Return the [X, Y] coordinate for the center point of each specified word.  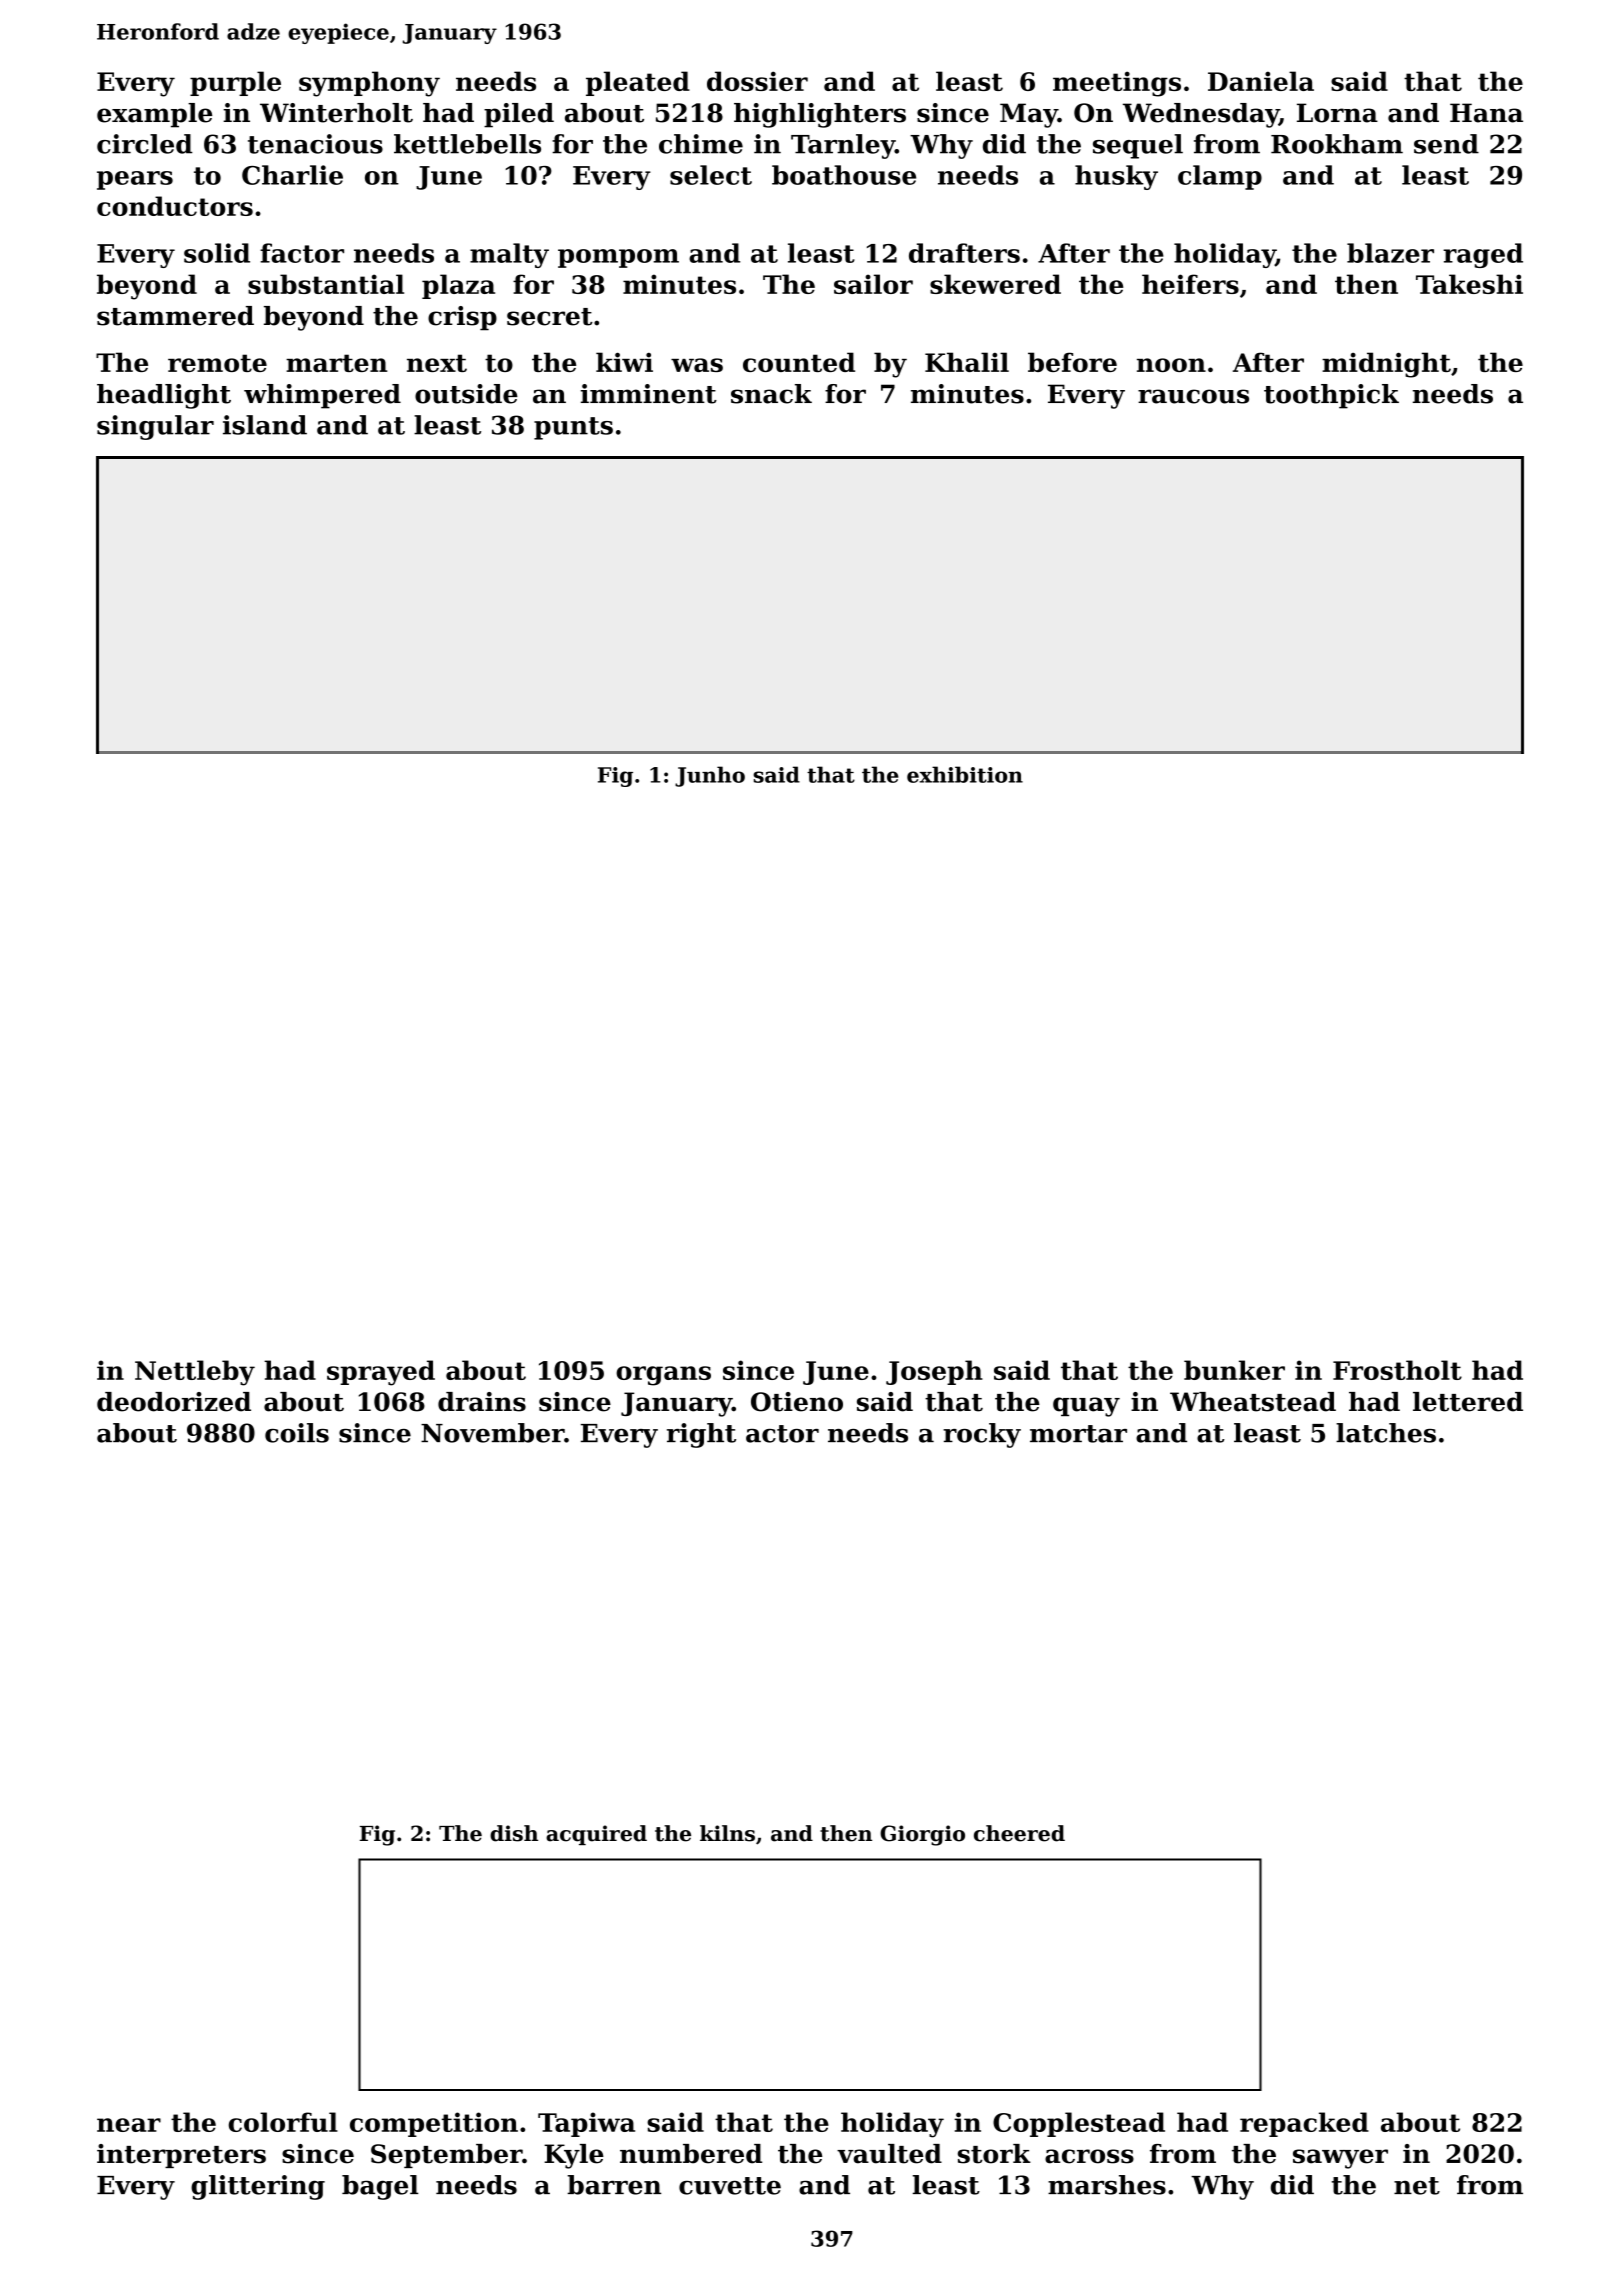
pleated [638, 83]
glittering [258, 2187]
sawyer [1340, 2159]
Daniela [1261, 81]
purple [235, 83]
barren [614, 2185]
